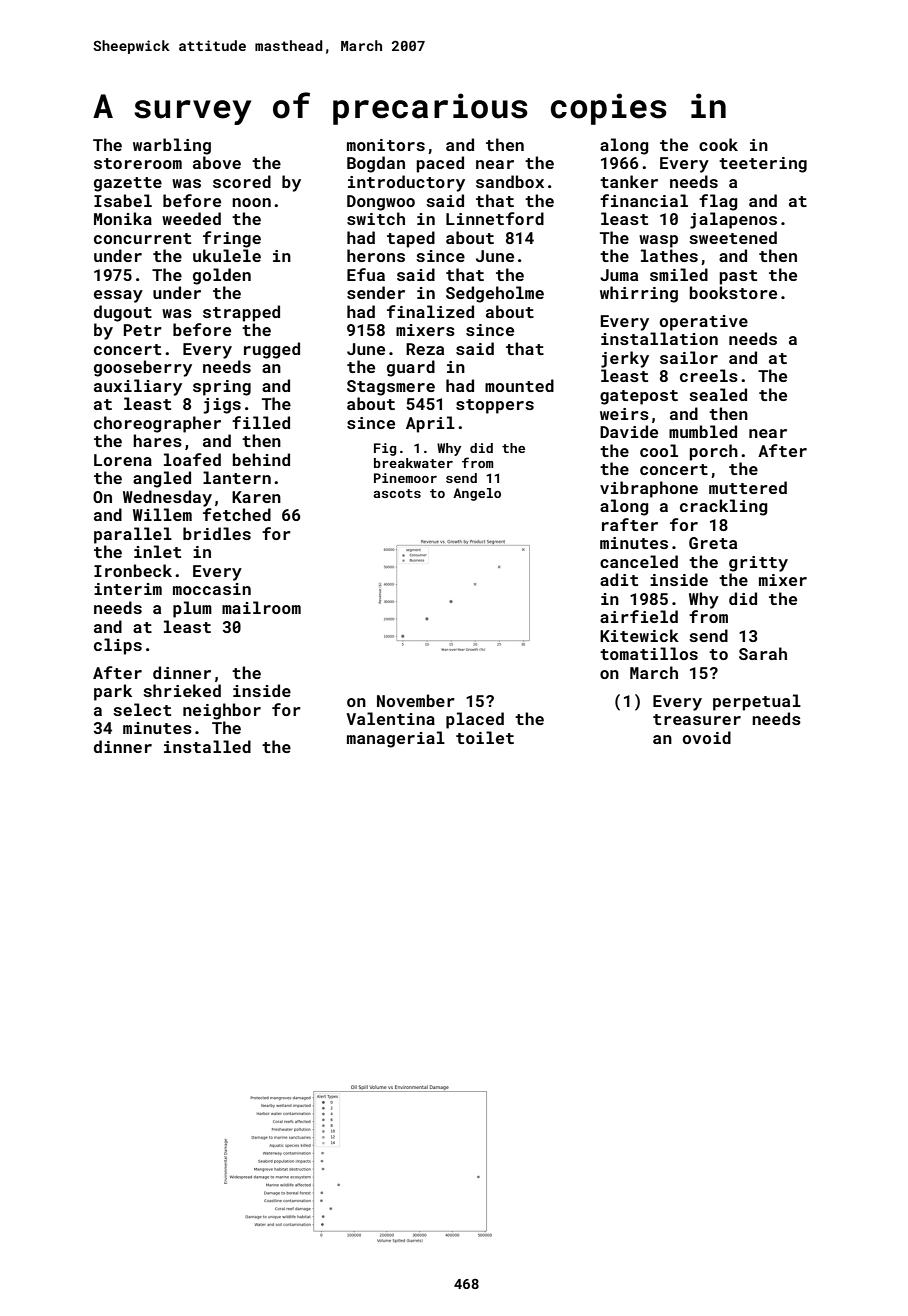  I want to click on noon, so click(251, 202).
